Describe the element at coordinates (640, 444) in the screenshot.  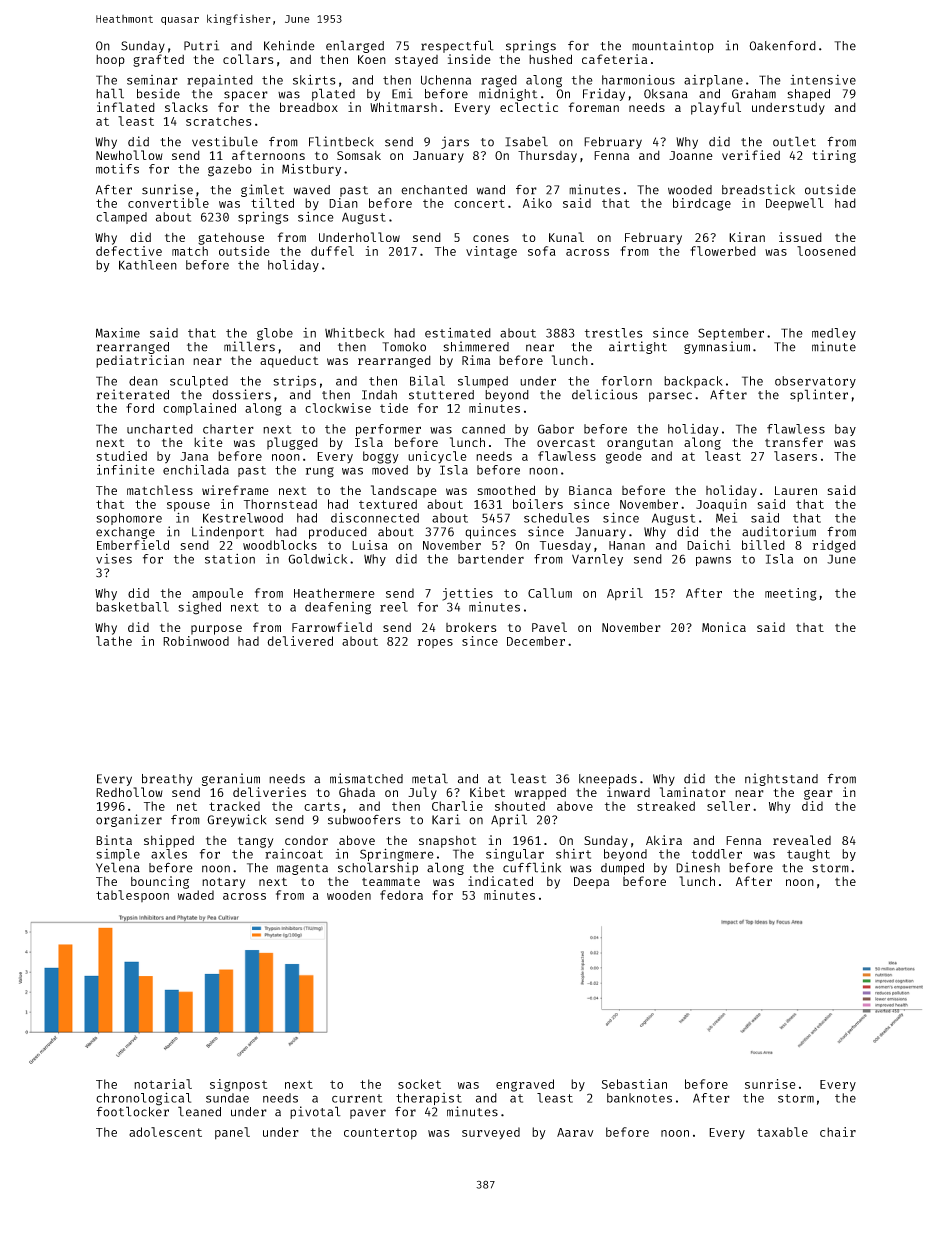
I see `orangutan` at that location.
